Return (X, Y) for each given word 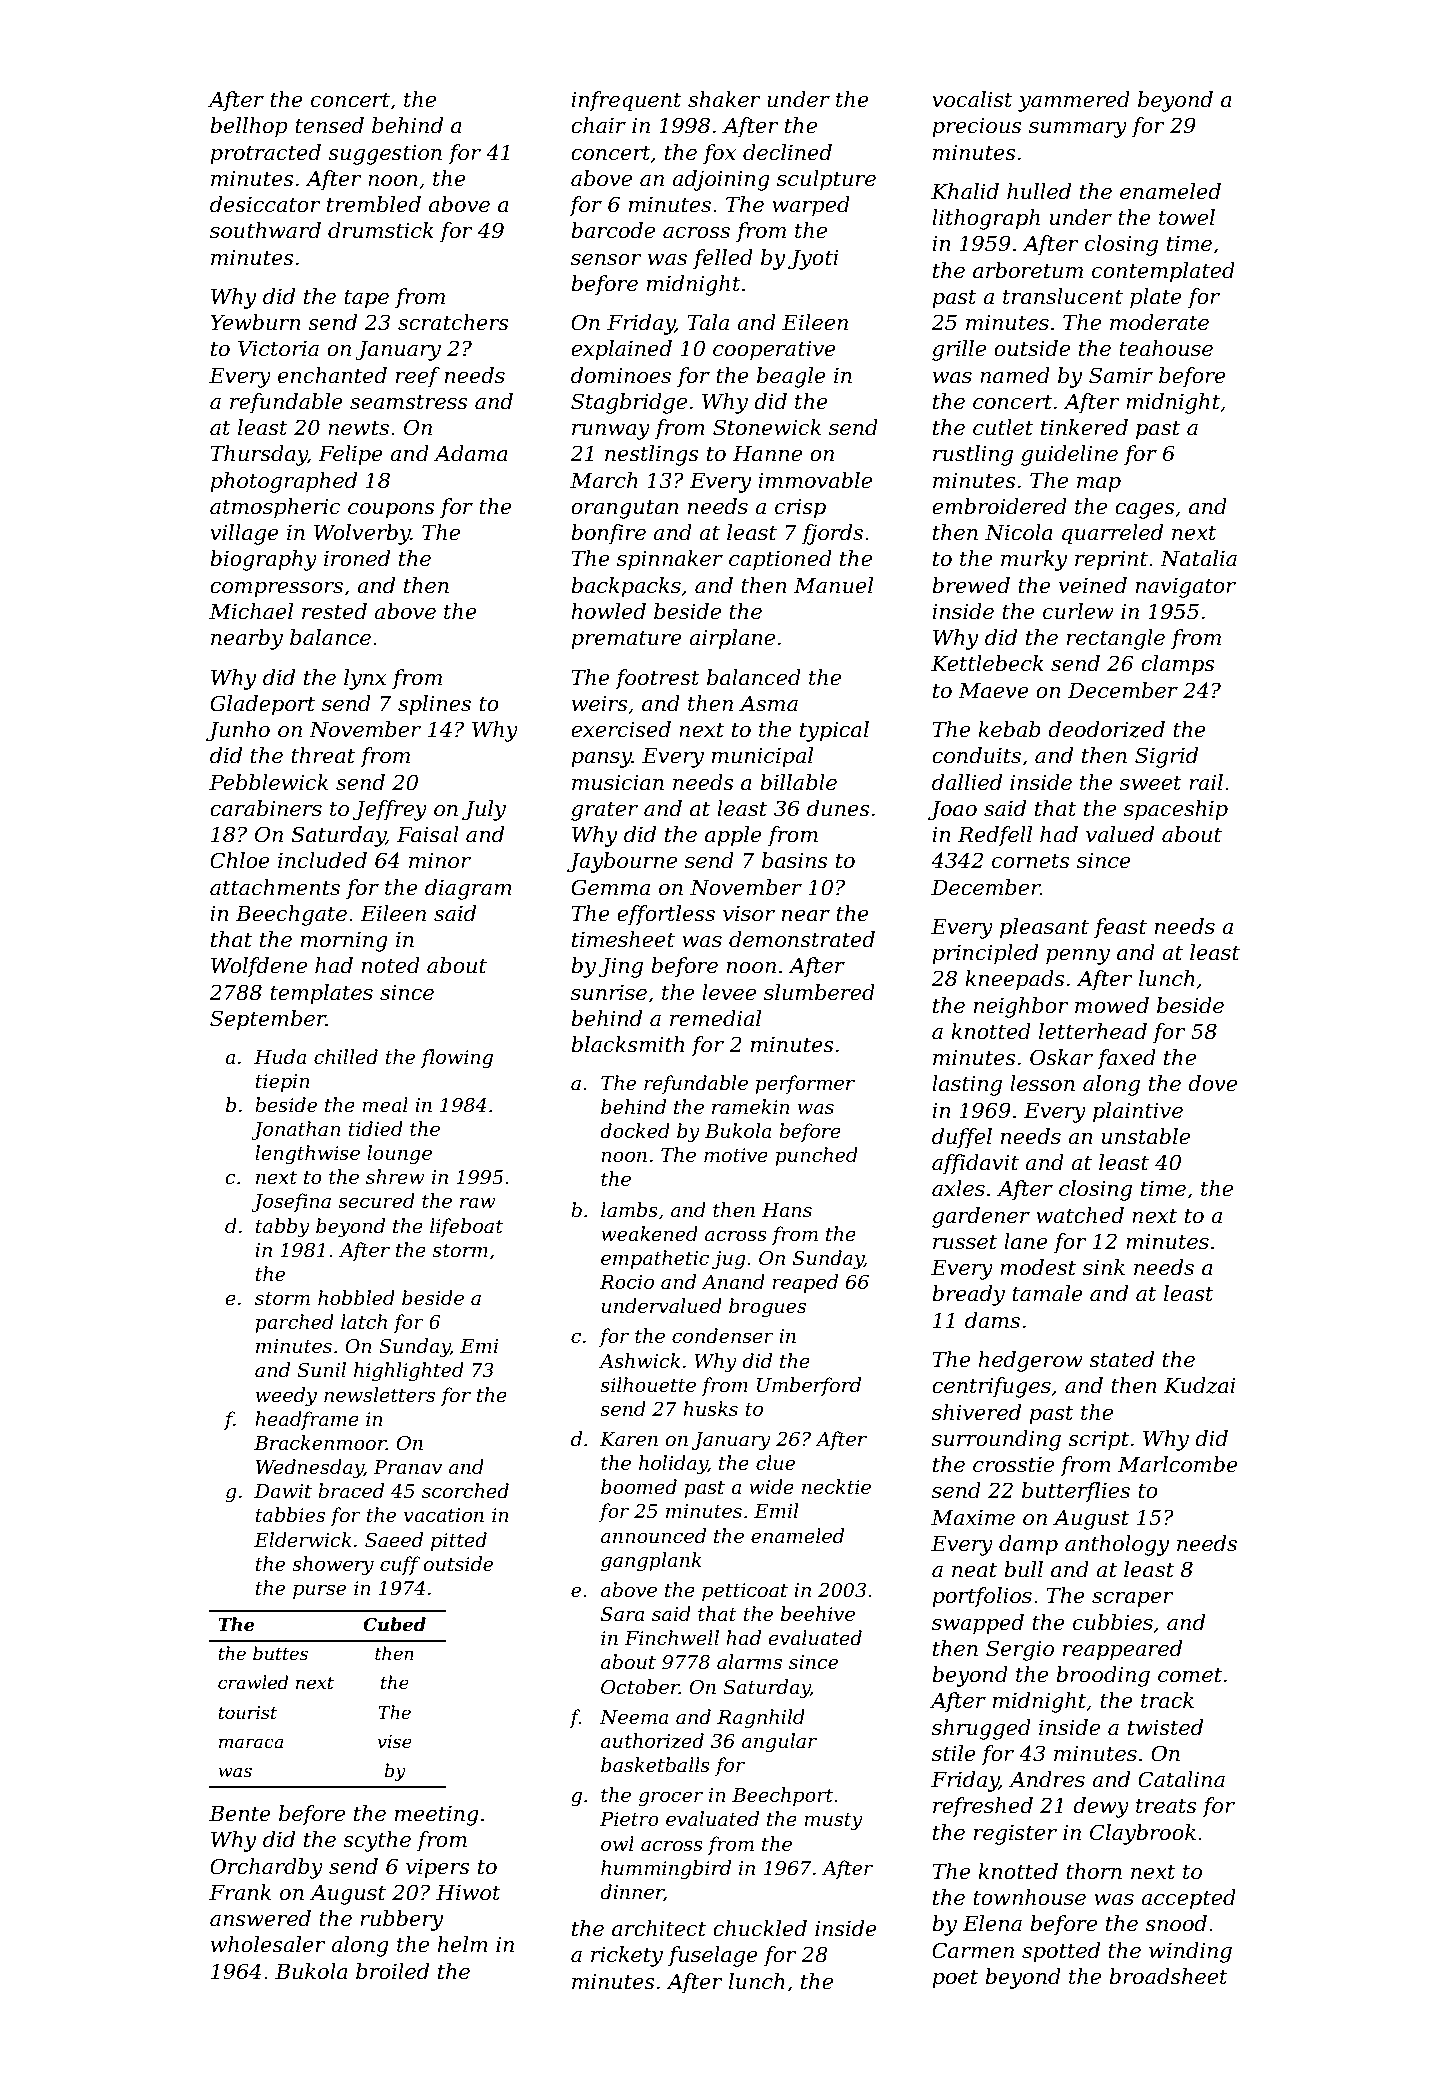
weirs (600, 704)
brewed (971, 585)
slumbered (819, 992)
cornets (1031, 861)
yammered (1074, 101)
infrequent (626, 101)
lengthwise (307, 1155)
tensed (329, 125)
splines (434, 705)
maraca (251, 1743)
